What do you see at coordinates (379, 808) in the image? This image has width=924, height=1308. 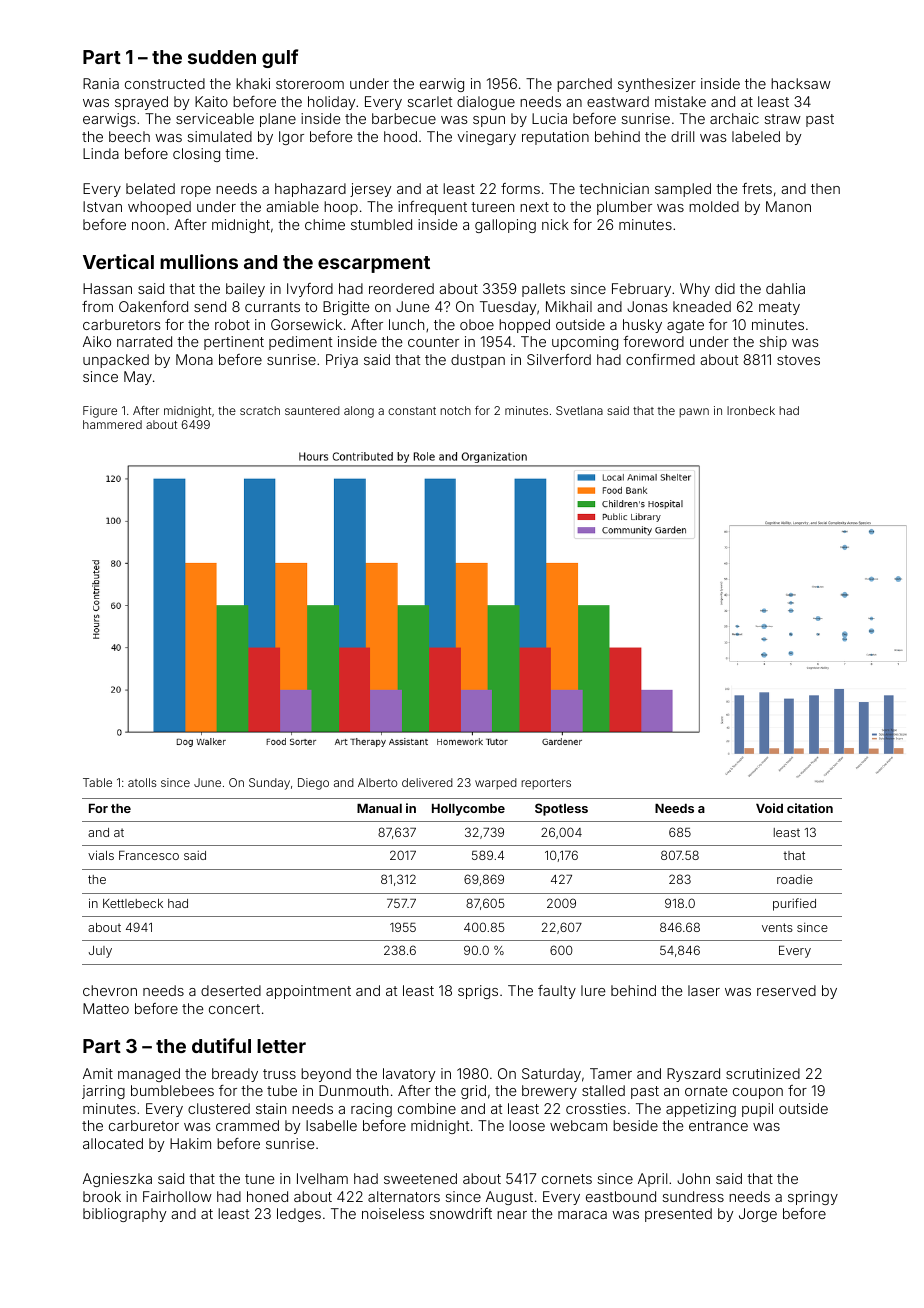 I see `Manual` at bounding box center [379, 808].
